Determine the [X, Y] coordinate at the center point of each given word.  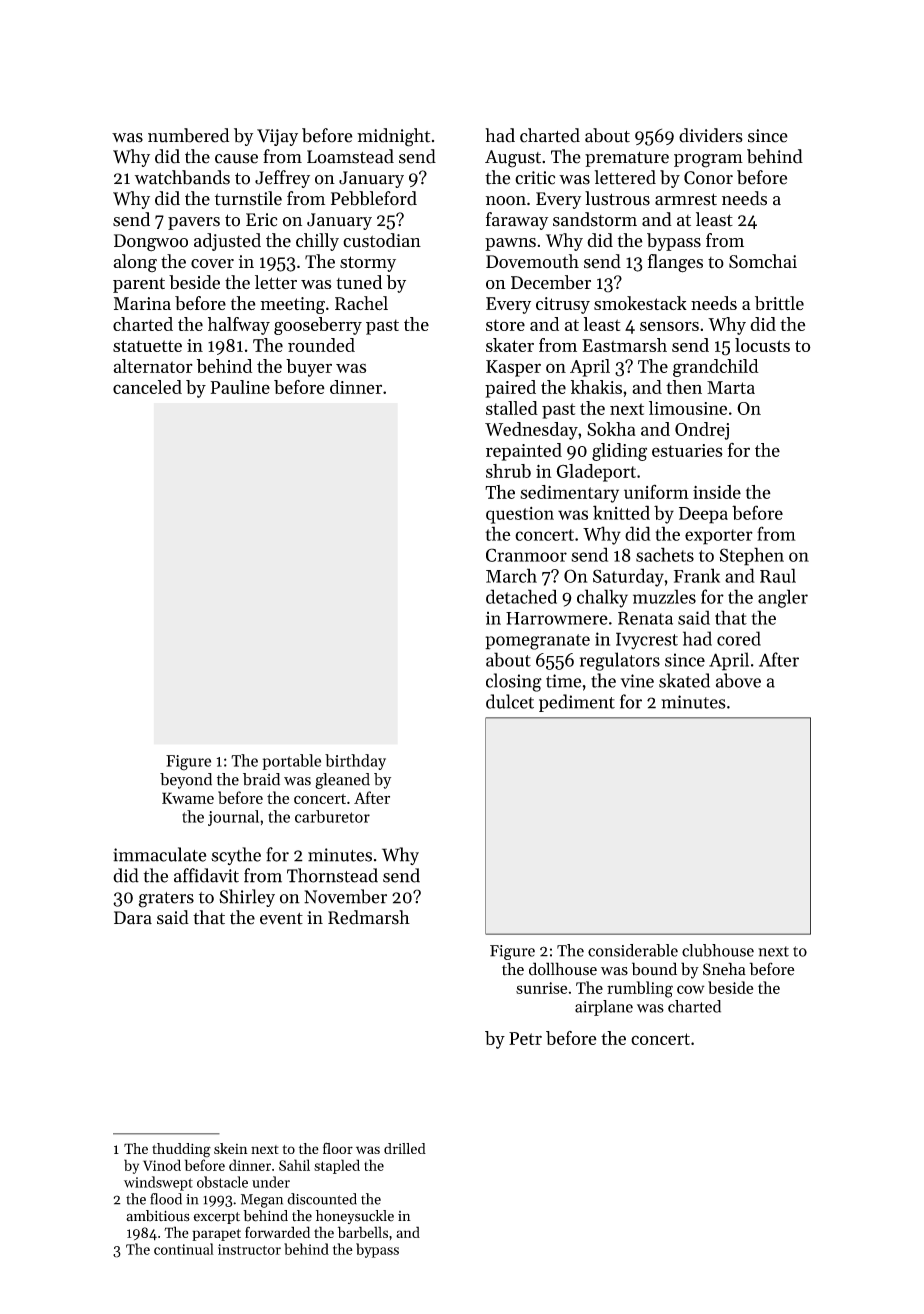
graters [166, 900]
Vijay [277, 137]
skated [684, 680]
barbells [363, 1232]
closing [514, 682]
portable [291, 762]
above [738, 680]
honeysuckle [355, 1217]
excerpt [216, 1218]
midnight [393, 137]
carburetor [332, 816]
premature [627, 159]
